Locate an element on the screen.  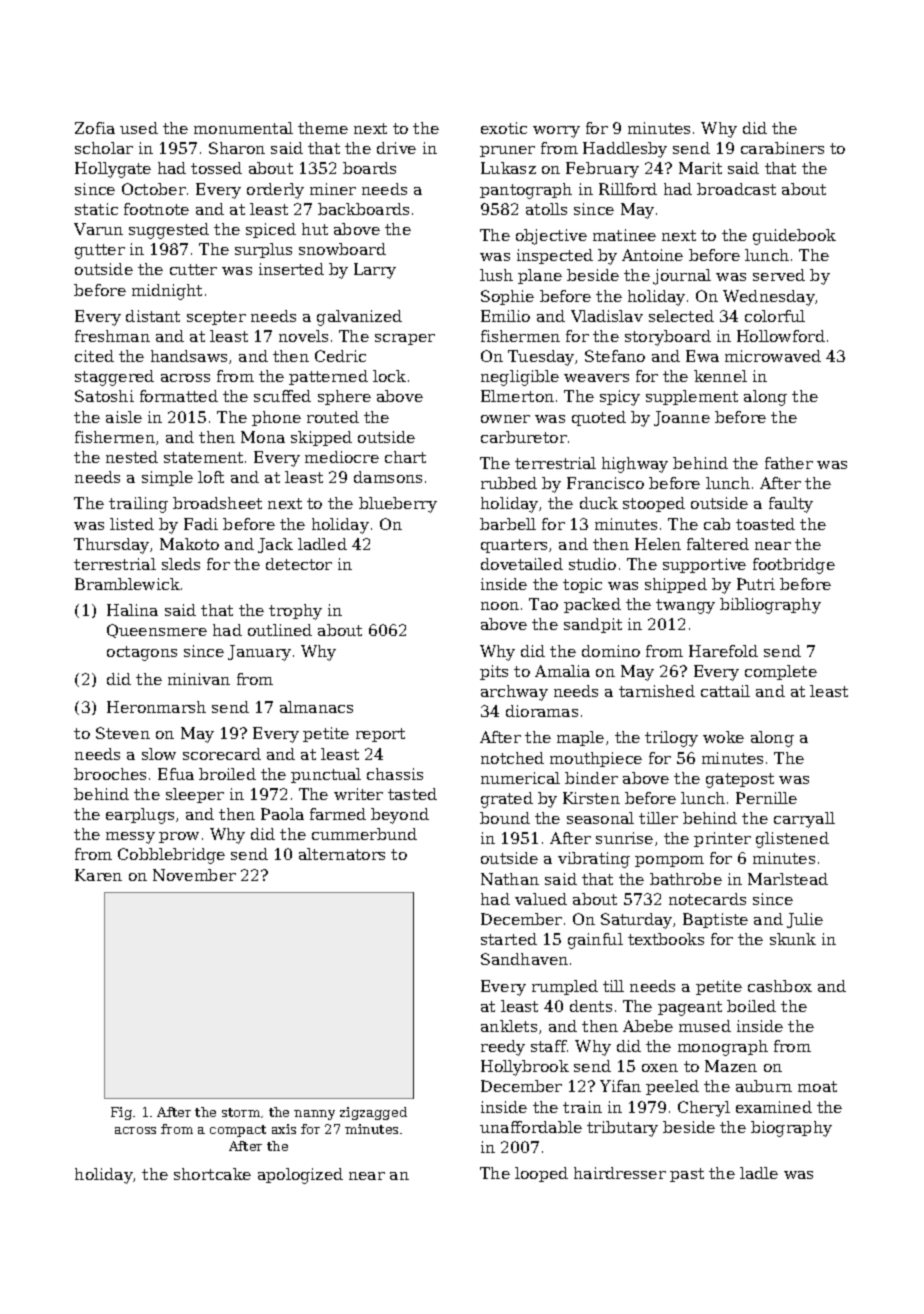
trophy is located at coordinates (295, 612).
